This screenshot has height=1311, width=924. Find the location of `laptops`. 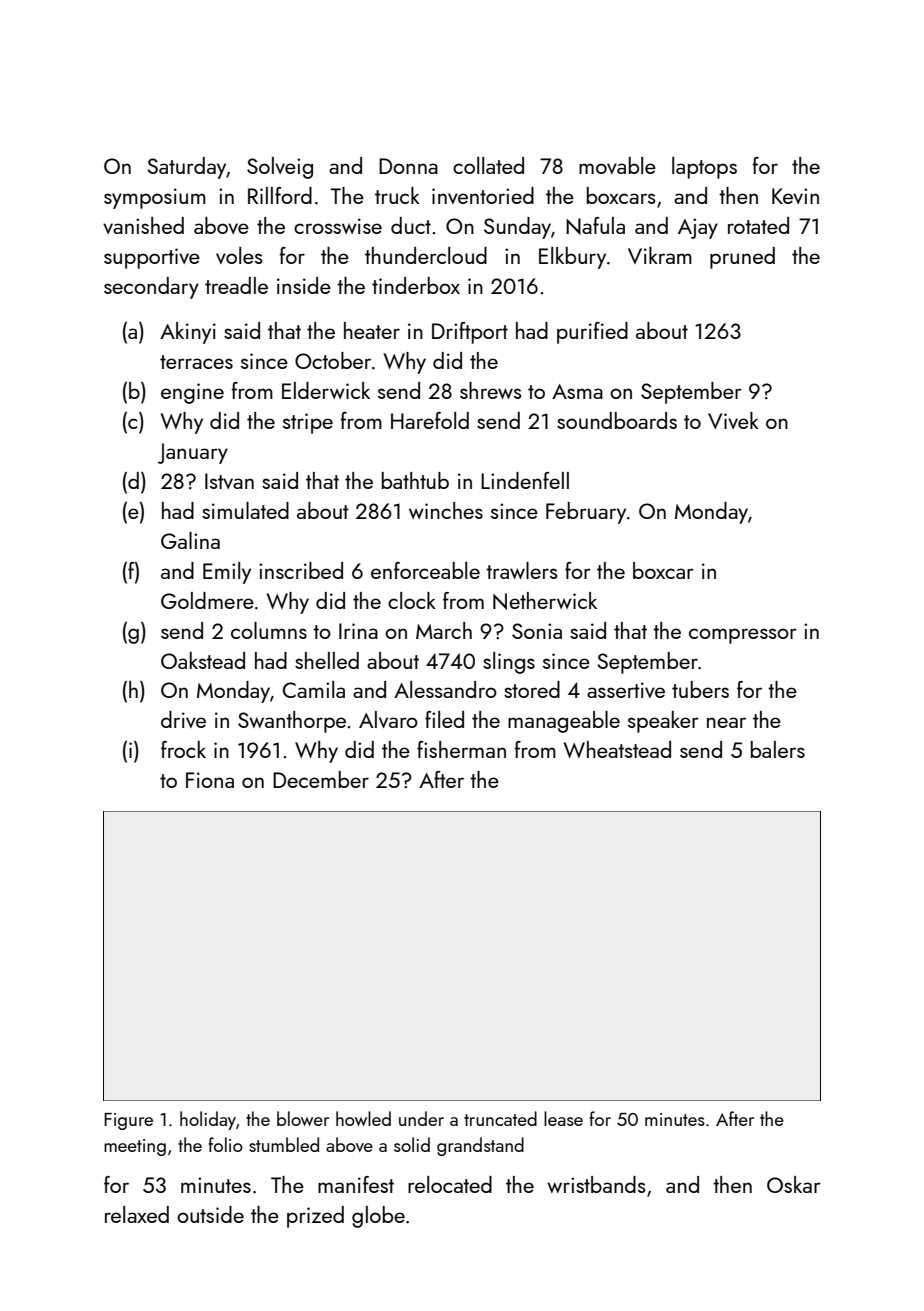

laptops is located at coordinates (704, 168).
